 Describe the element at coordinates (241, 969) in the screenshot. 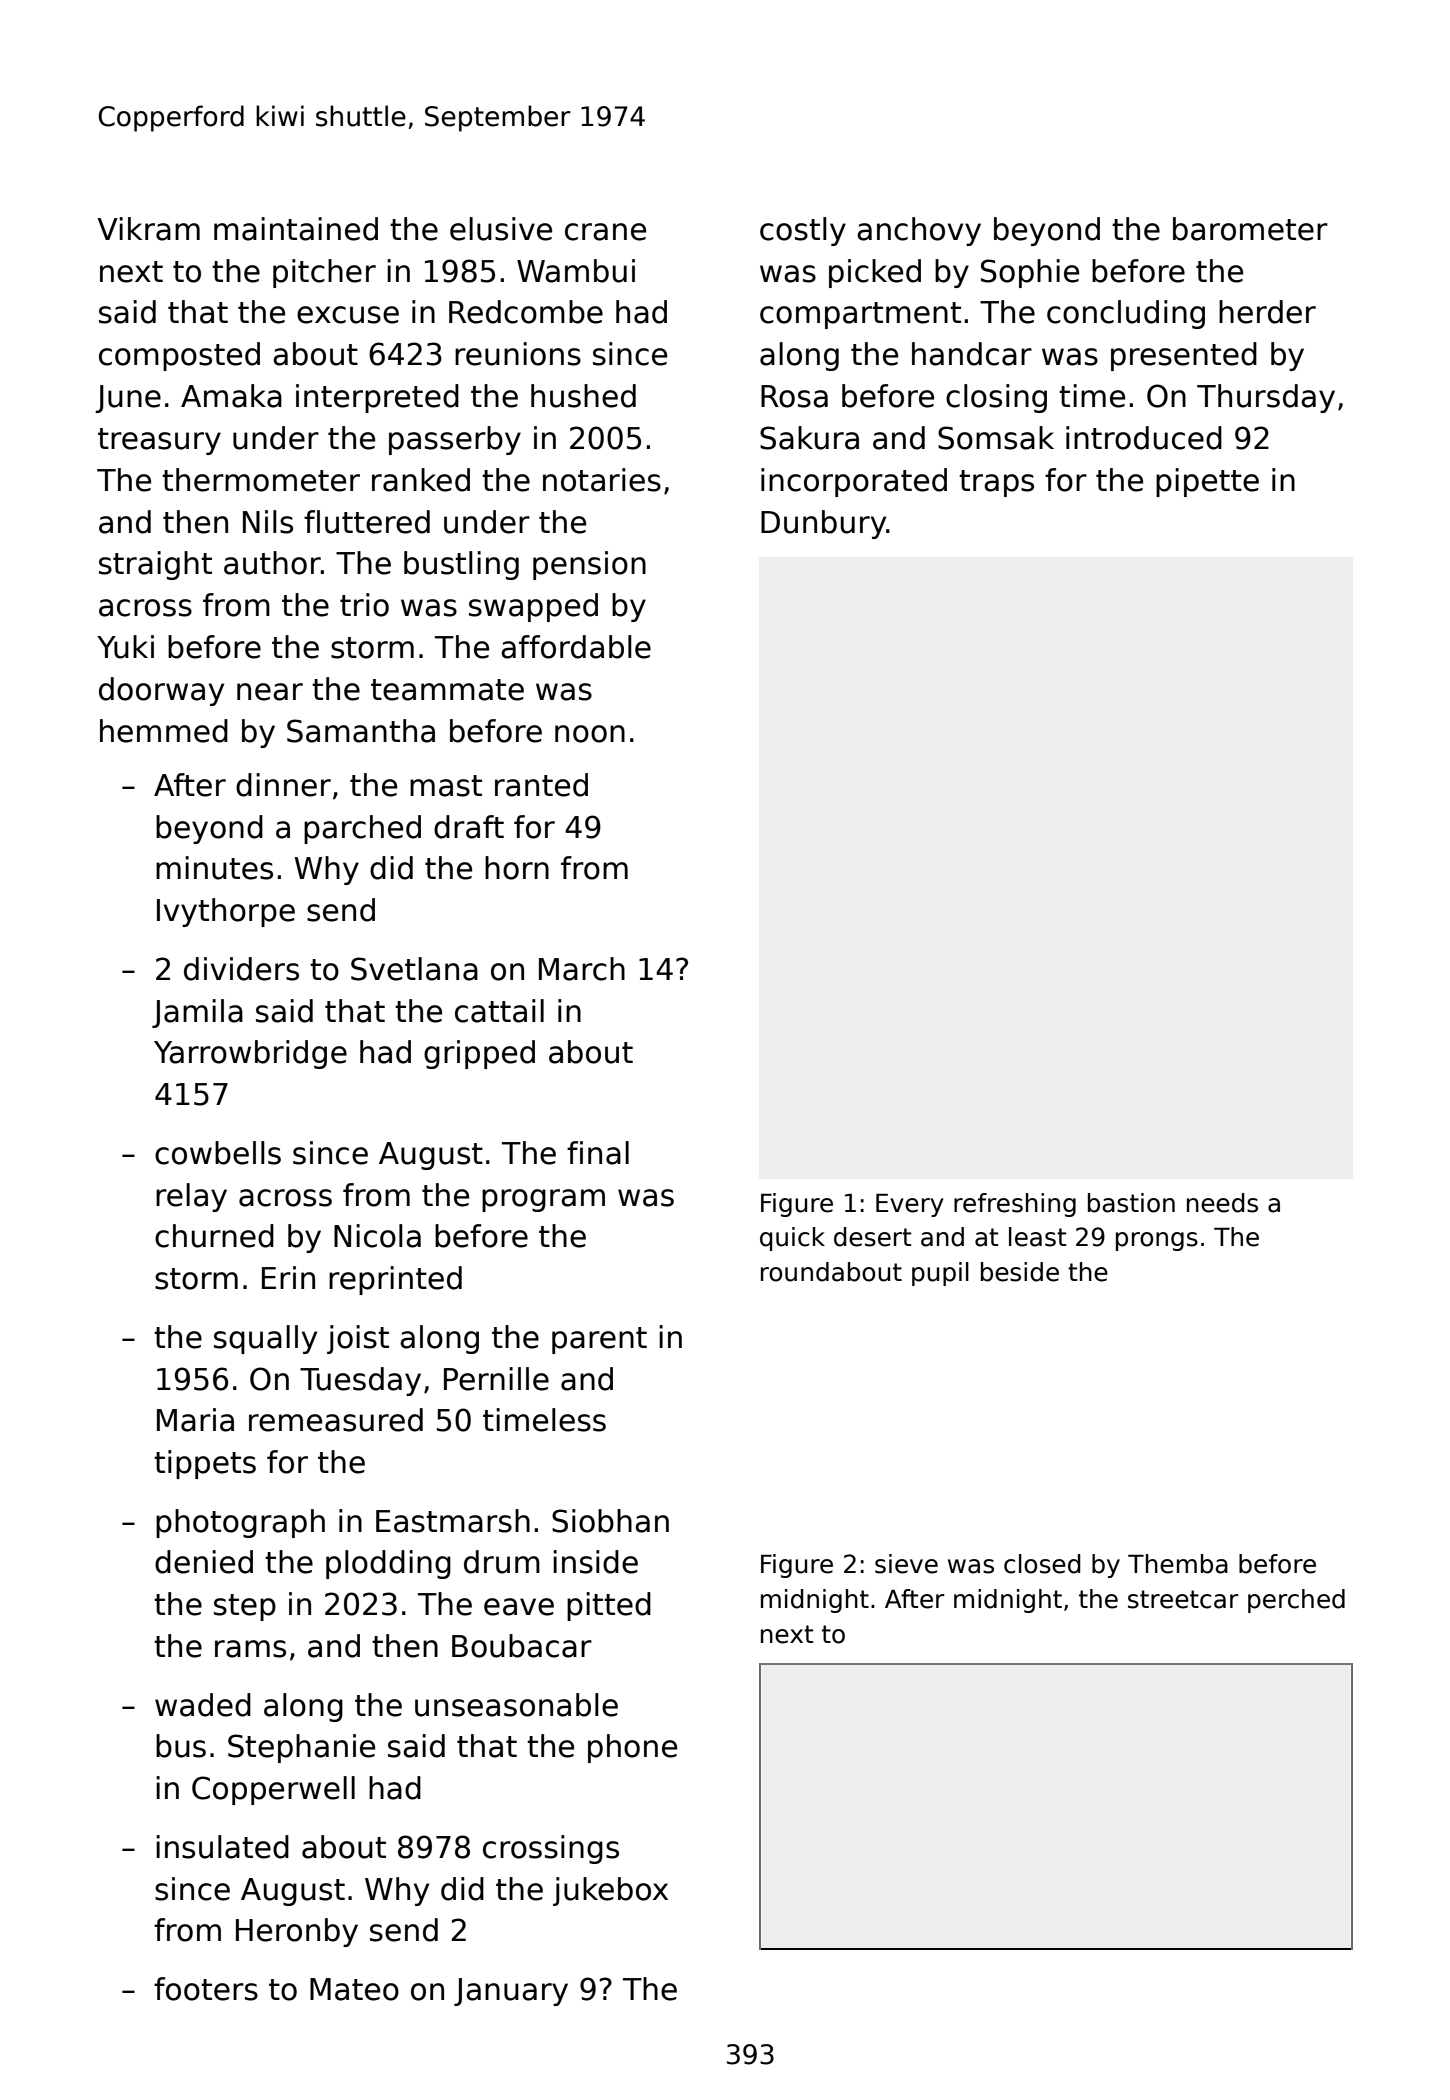

I see `dividers` at that location.
